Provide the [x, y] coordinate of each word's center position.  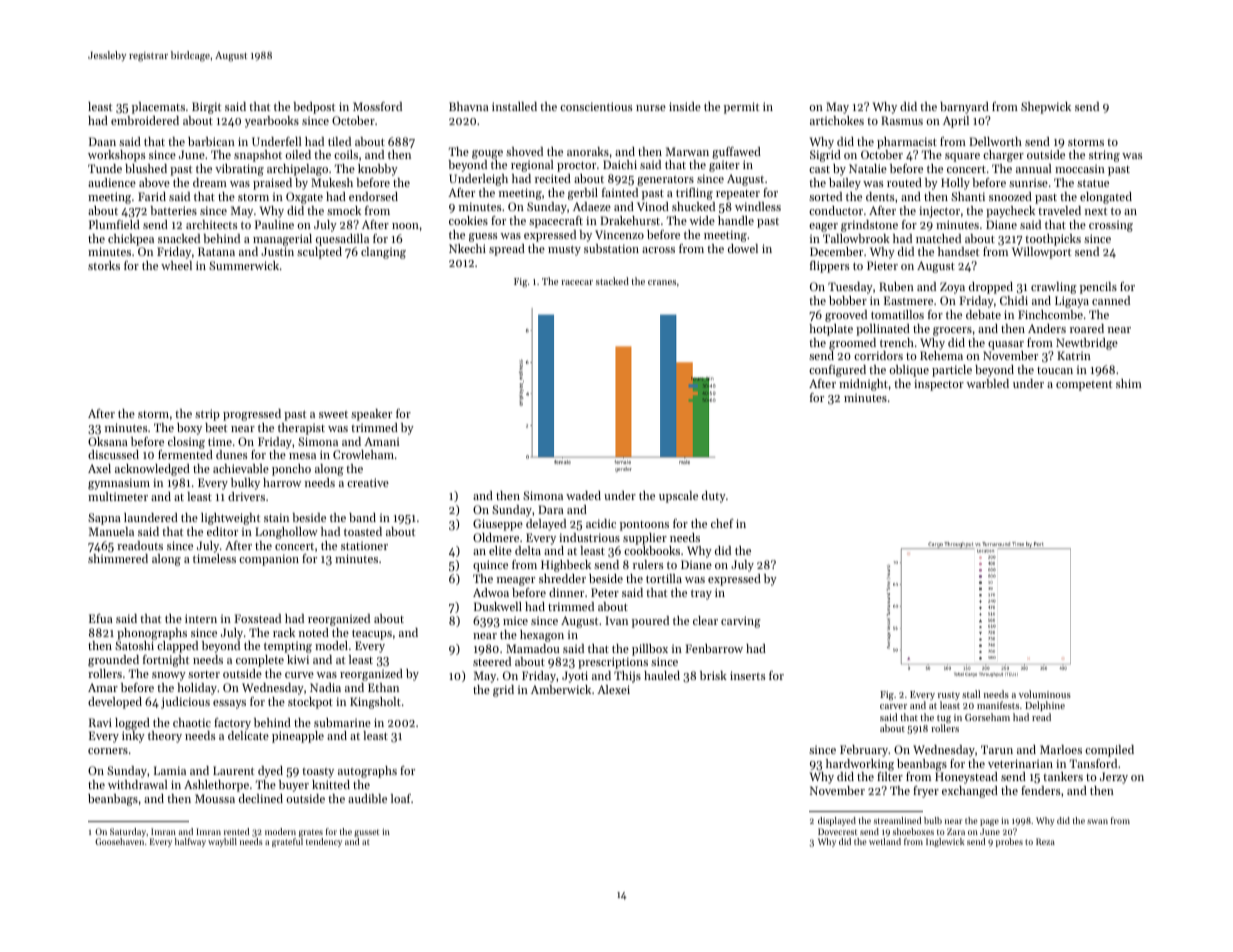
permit [741, 108]
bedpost [314, 108]
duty [714, 497]
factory [232, 724]
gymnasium [119, 484]
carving [741, 622]
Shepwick [1046, 108]
